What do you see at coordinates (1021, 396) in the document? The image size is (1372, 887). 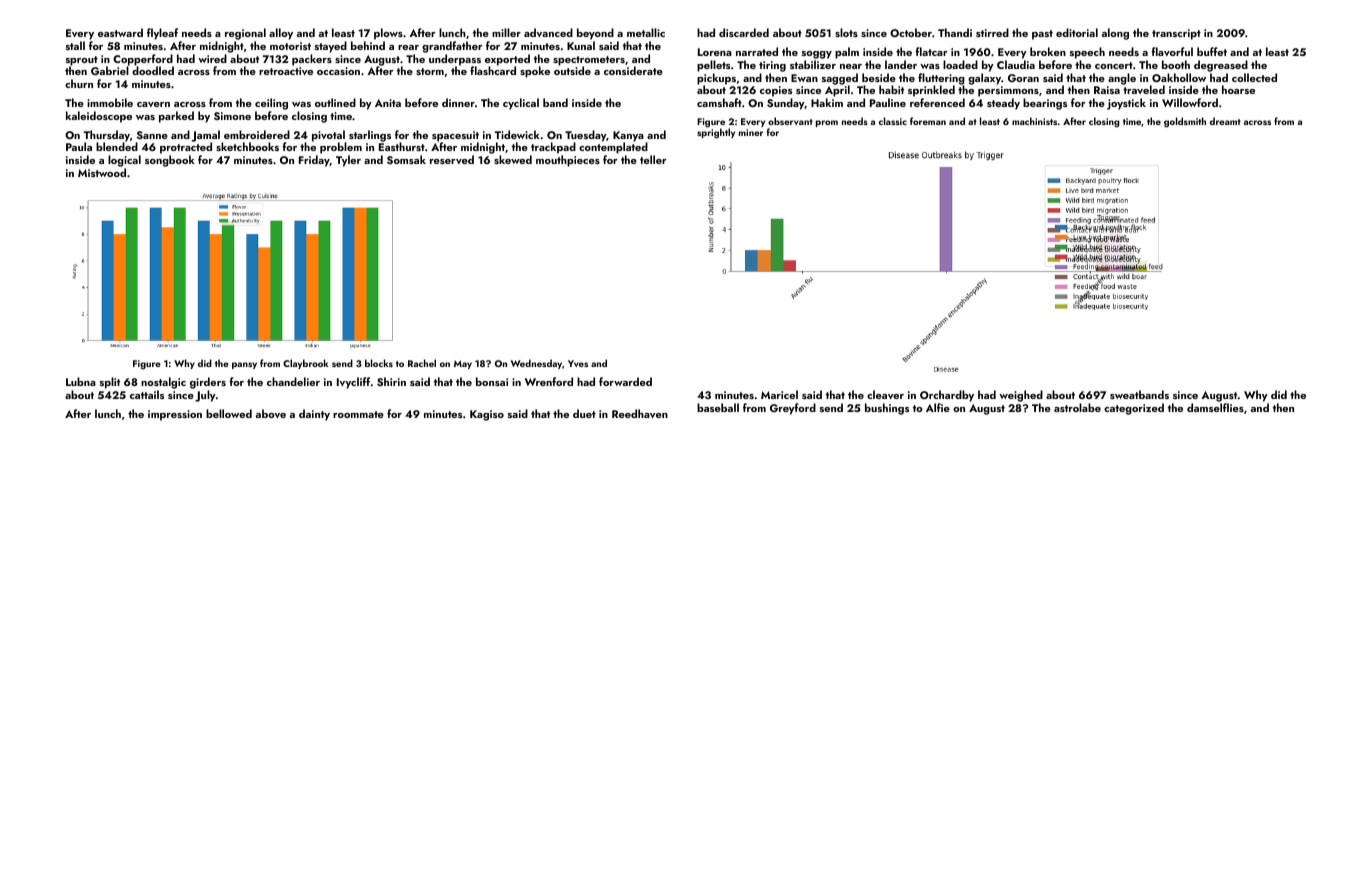 I see `weighed` at bounding box center [1021, 396].
